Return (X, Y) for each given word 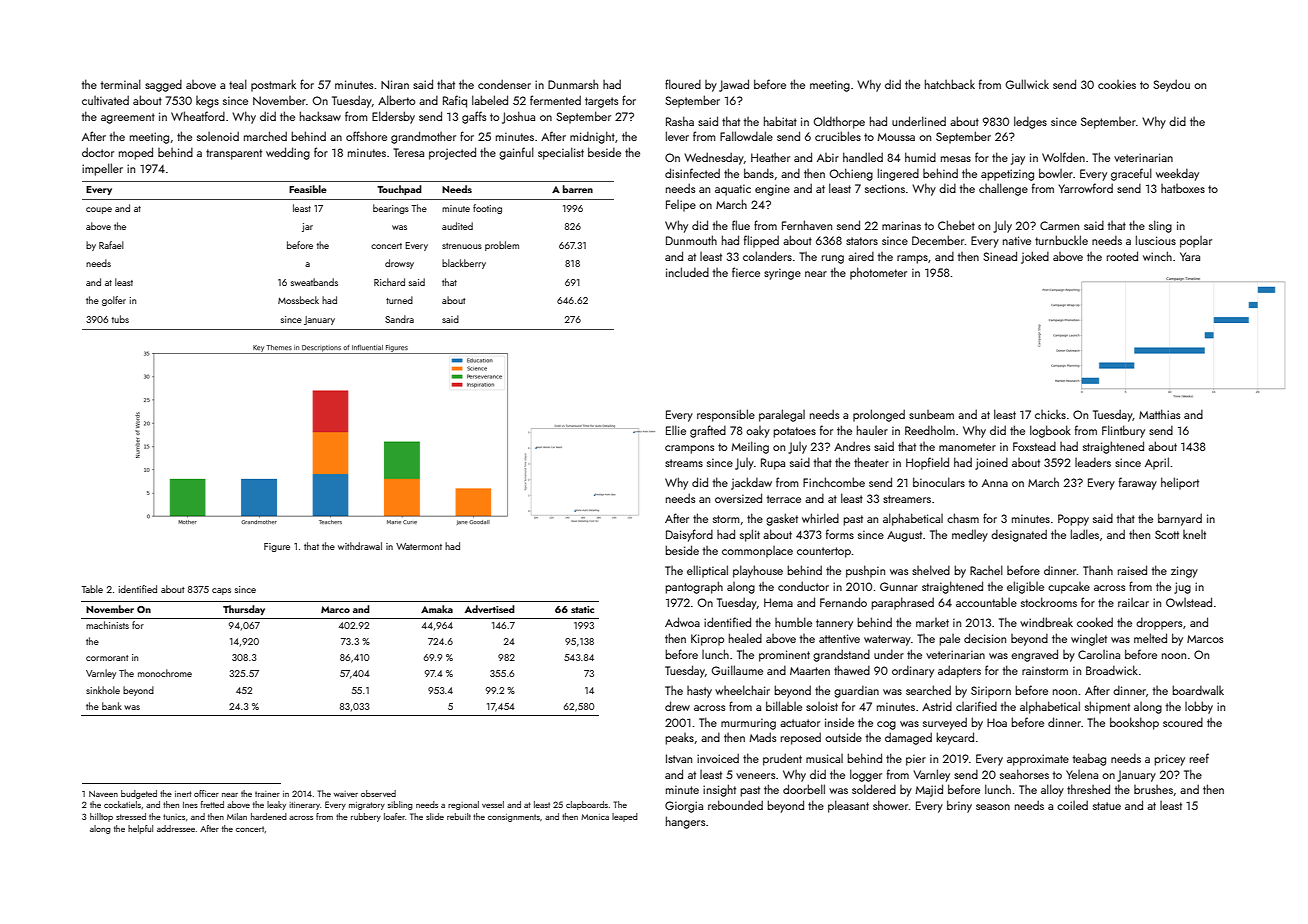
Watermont (419, 546)
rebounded (735, 805)
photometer (878, 273)
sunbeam (931, 414)
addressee (176, 828)
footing (487, 209)
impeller (102, 169)
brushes (1153, 789)
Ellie (676, 430)
